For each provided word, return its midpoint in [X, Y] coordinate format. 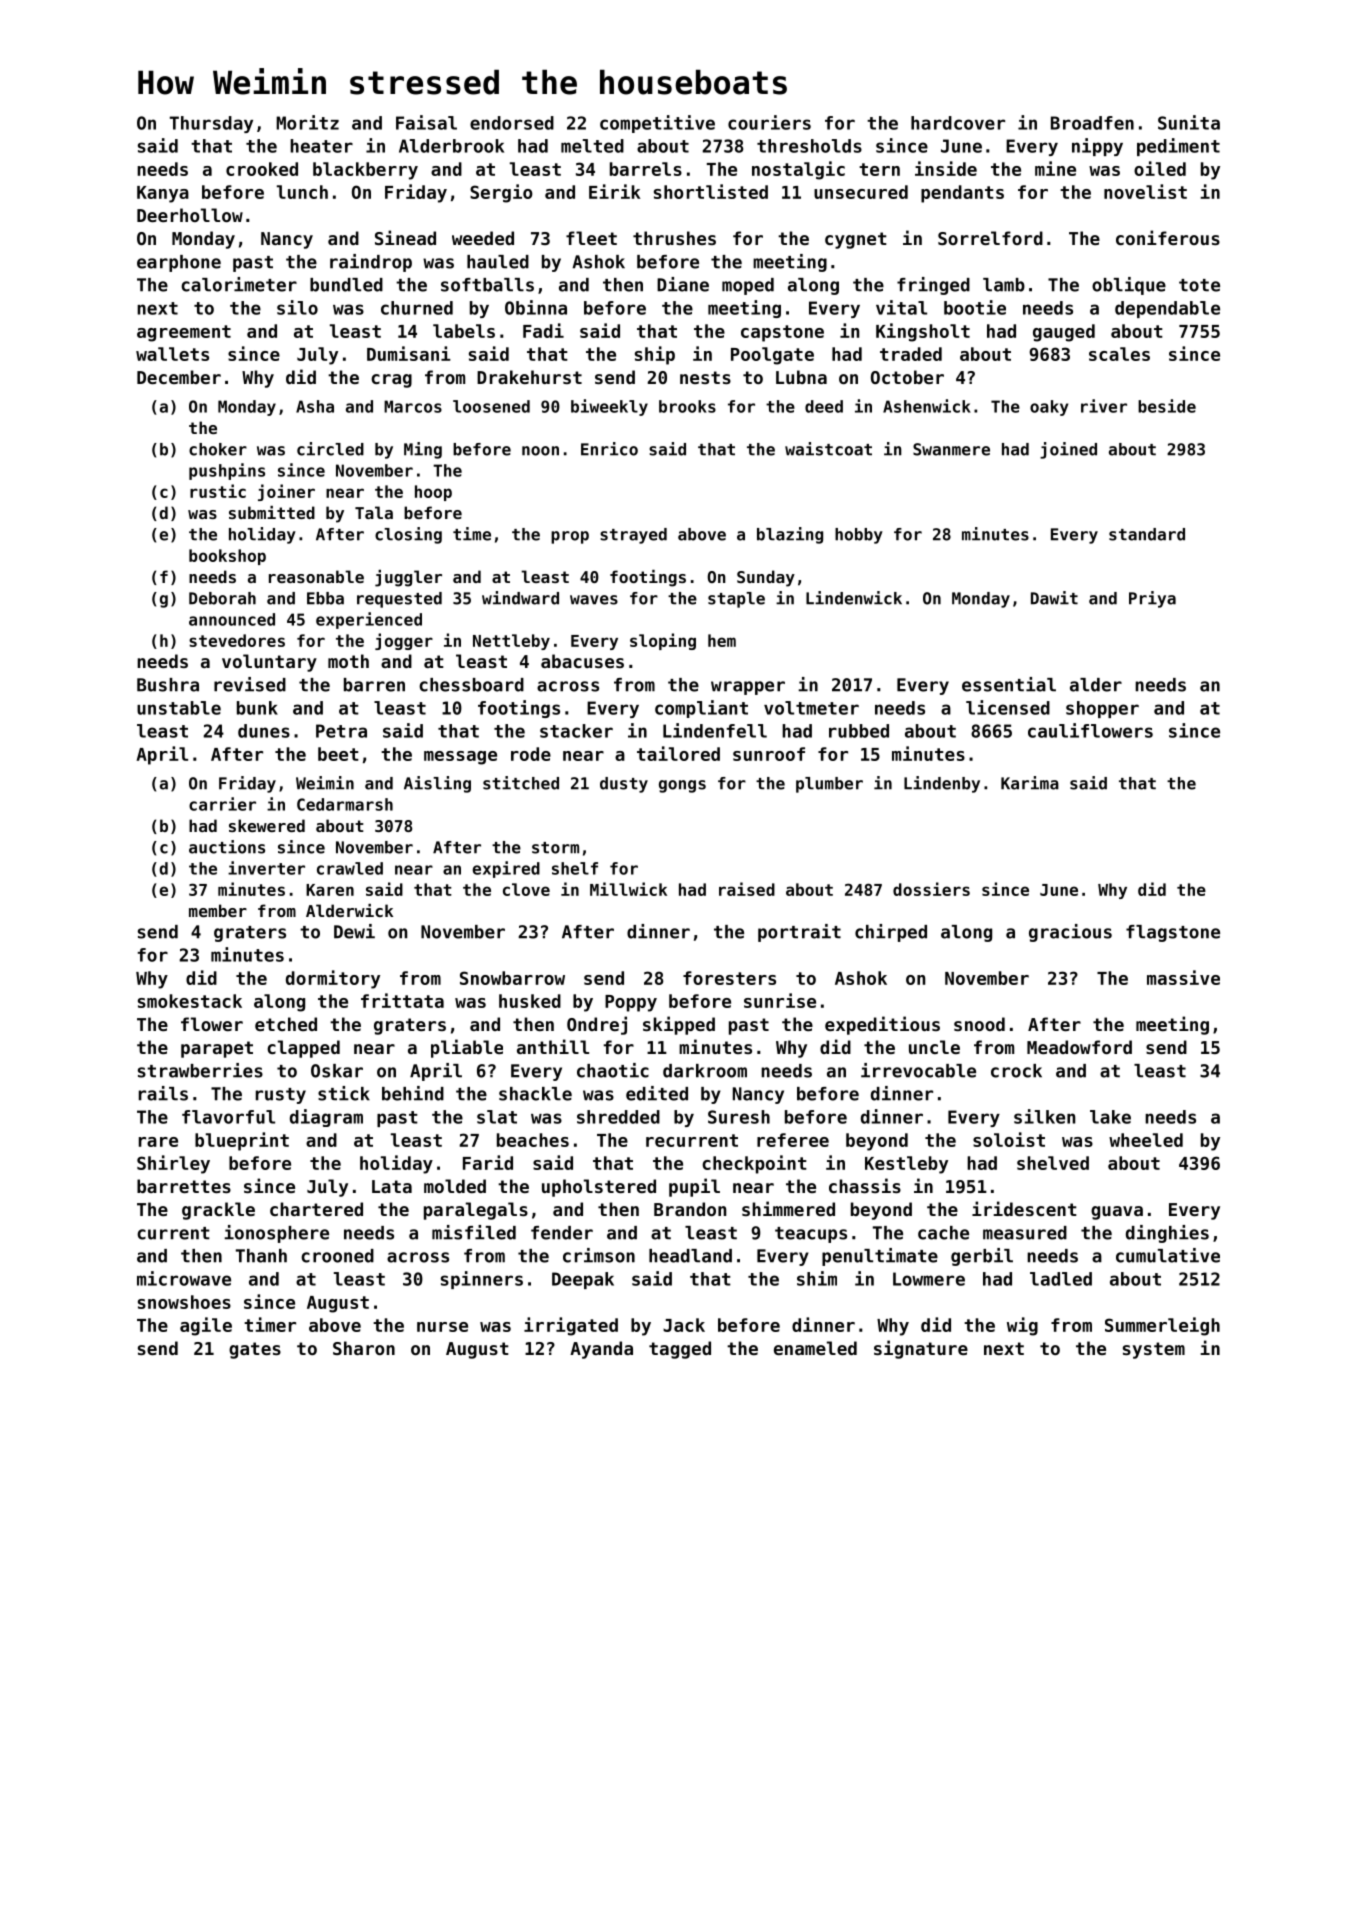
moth [348, 661]
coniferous [1168, 237]
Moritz [307, 122]
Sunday [766, 578]
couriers [769, 122]
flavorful [228, 1117]
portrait [799, 933]
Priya [1152, 599]
